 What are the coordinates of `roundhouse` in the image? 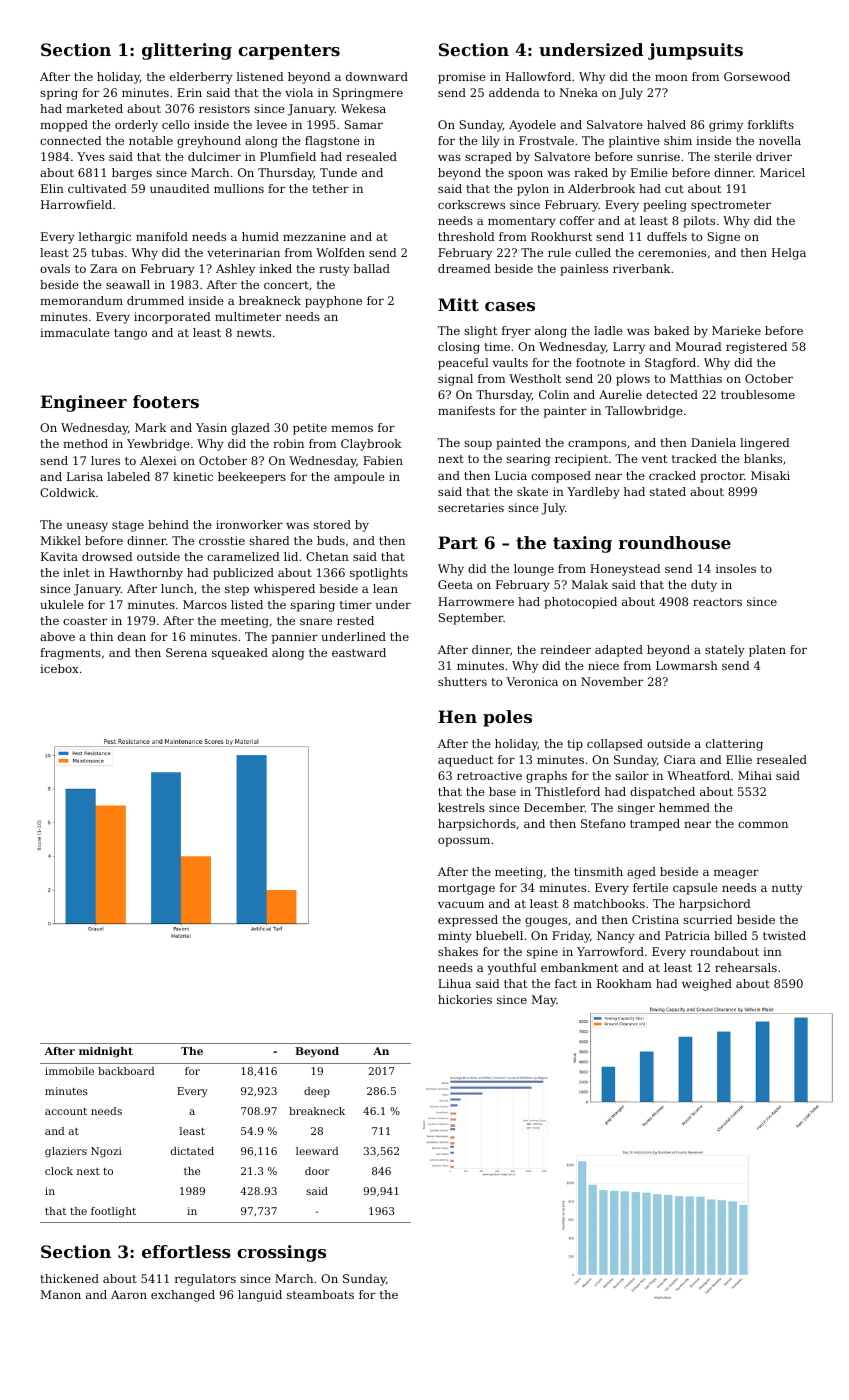 It's located at (675, 542).
